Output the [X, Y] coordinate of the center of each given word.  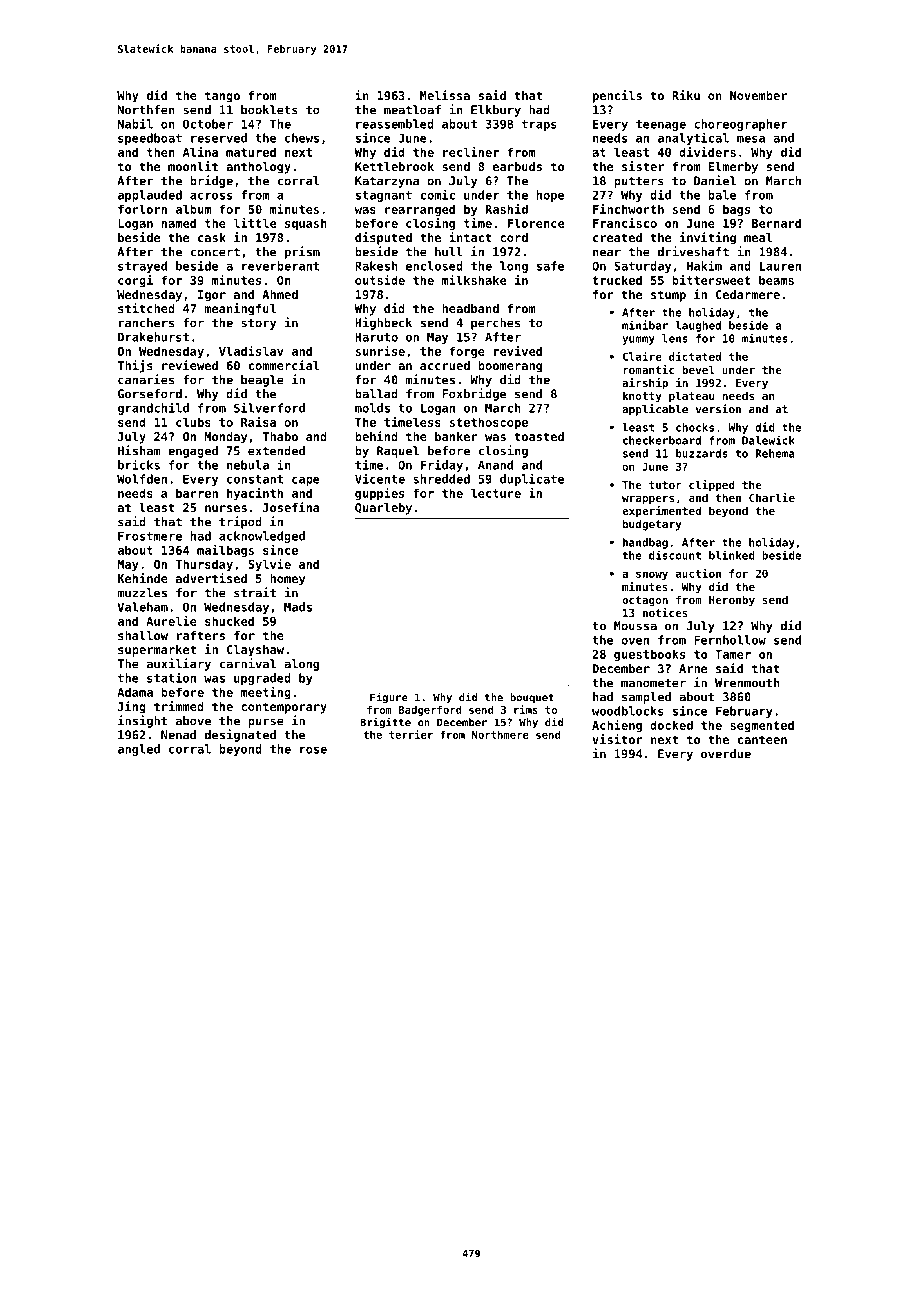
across [211, 196]
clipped [712, 486]
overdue [726, 754]
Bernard [776, 223]
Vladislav [251, 351]
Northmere [500, 734]
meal [758, 237]
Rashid [507, 209]
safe [550, 266]
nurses [226, 508]
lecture [496, 493]
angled [139, 750]
